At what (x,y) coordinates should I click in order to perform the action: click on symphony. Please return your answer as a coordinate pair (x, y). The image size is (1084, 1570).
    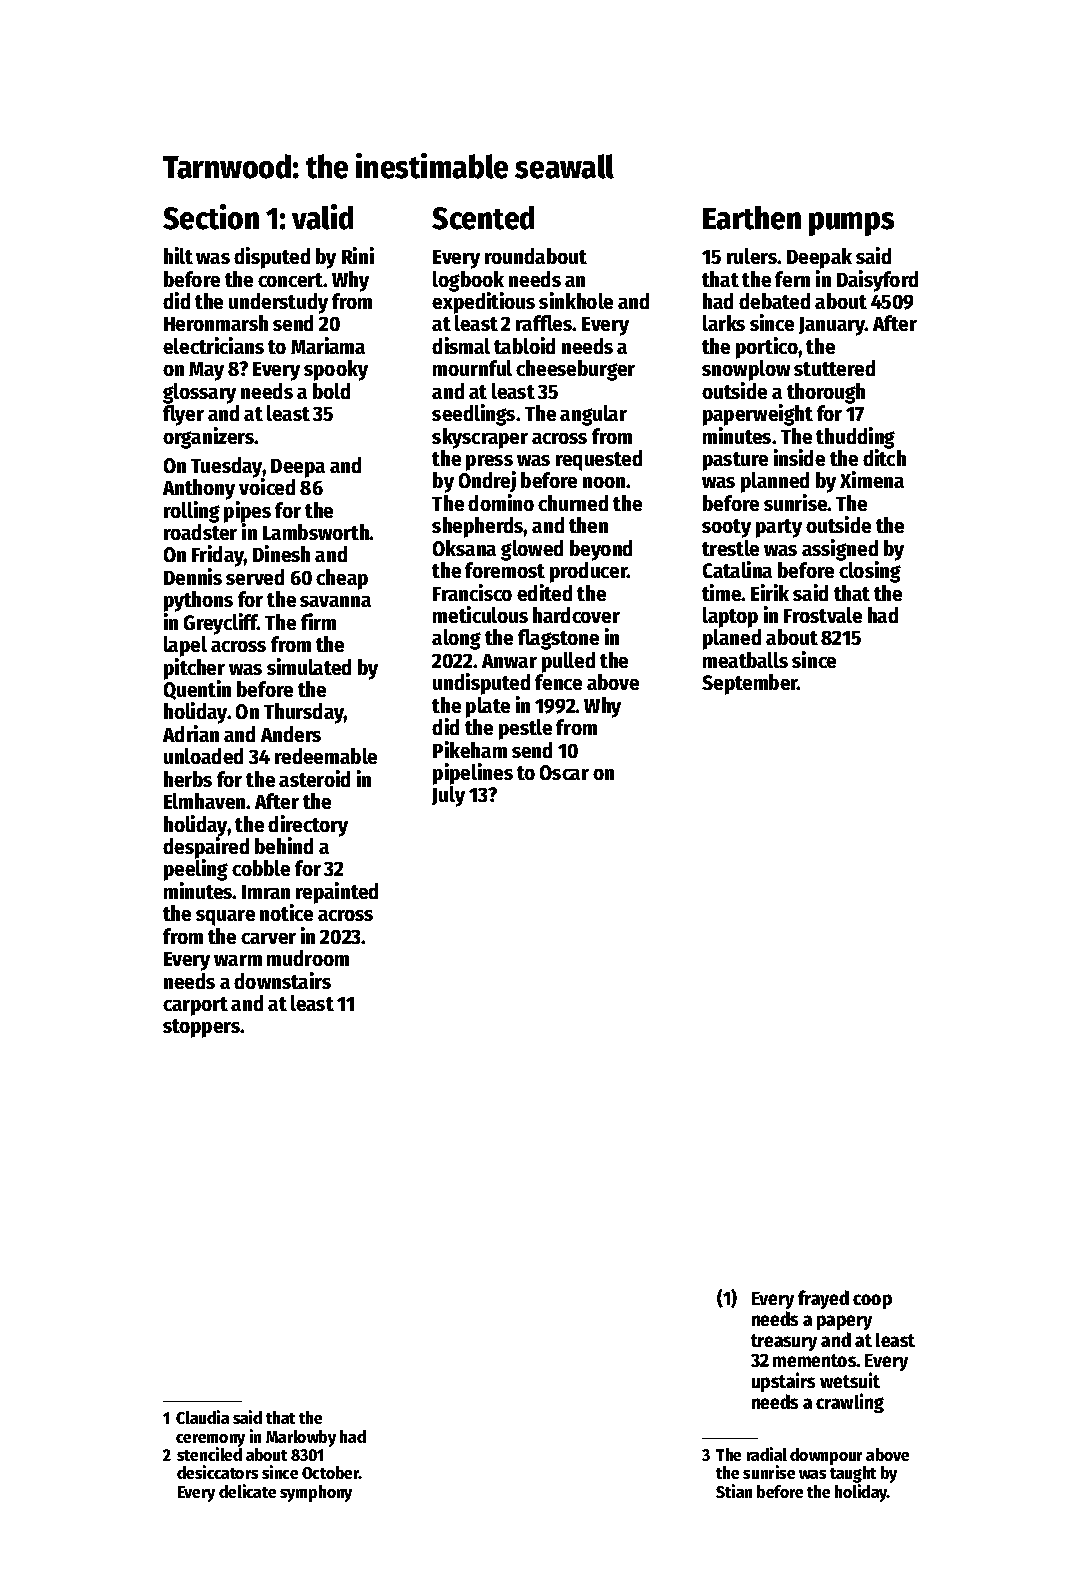
    Looking at the image, I should click on (316, 1493).
